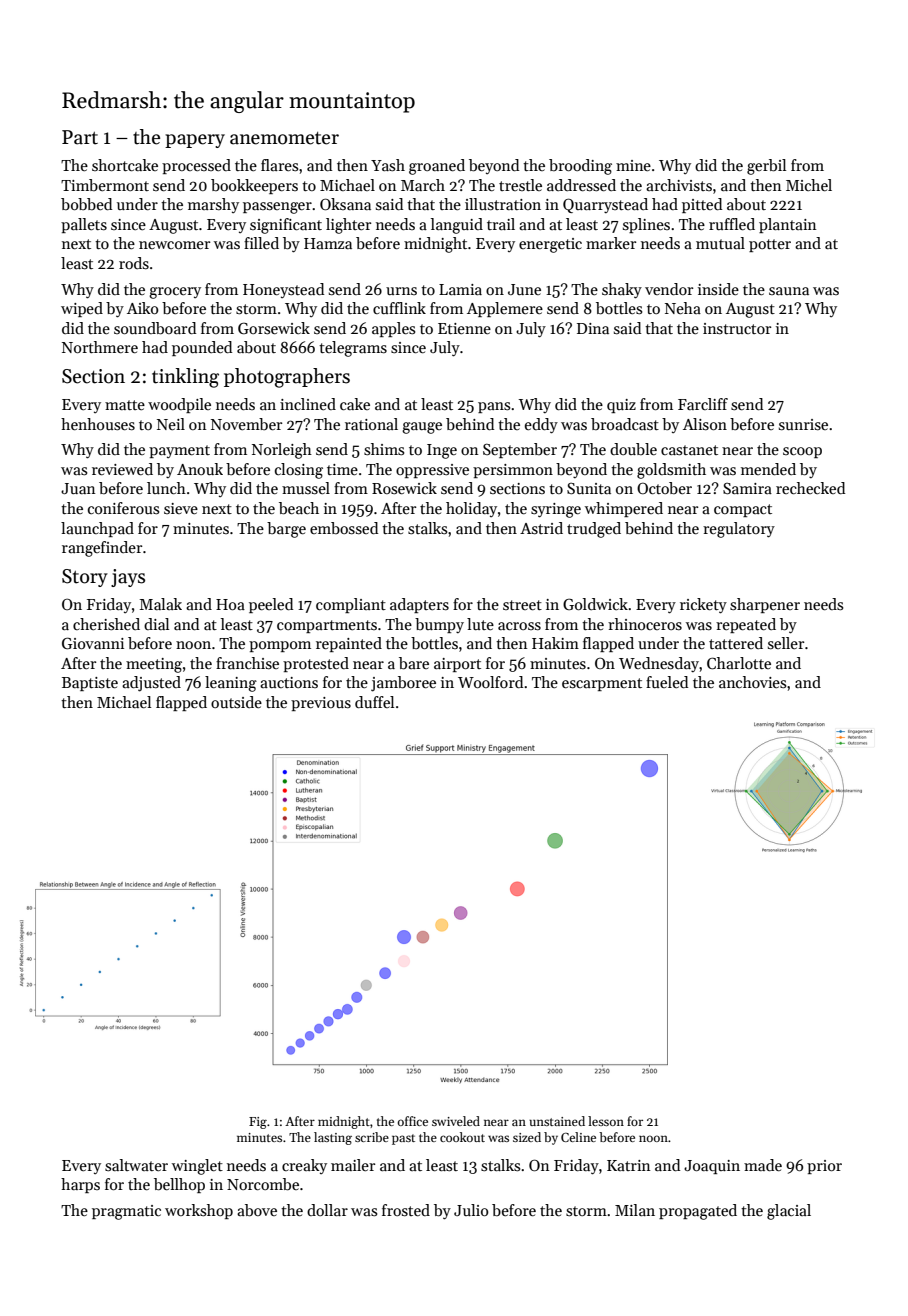 The width and height of the image is (908, 1316). I want to click on lunch, so click(166, 488).
